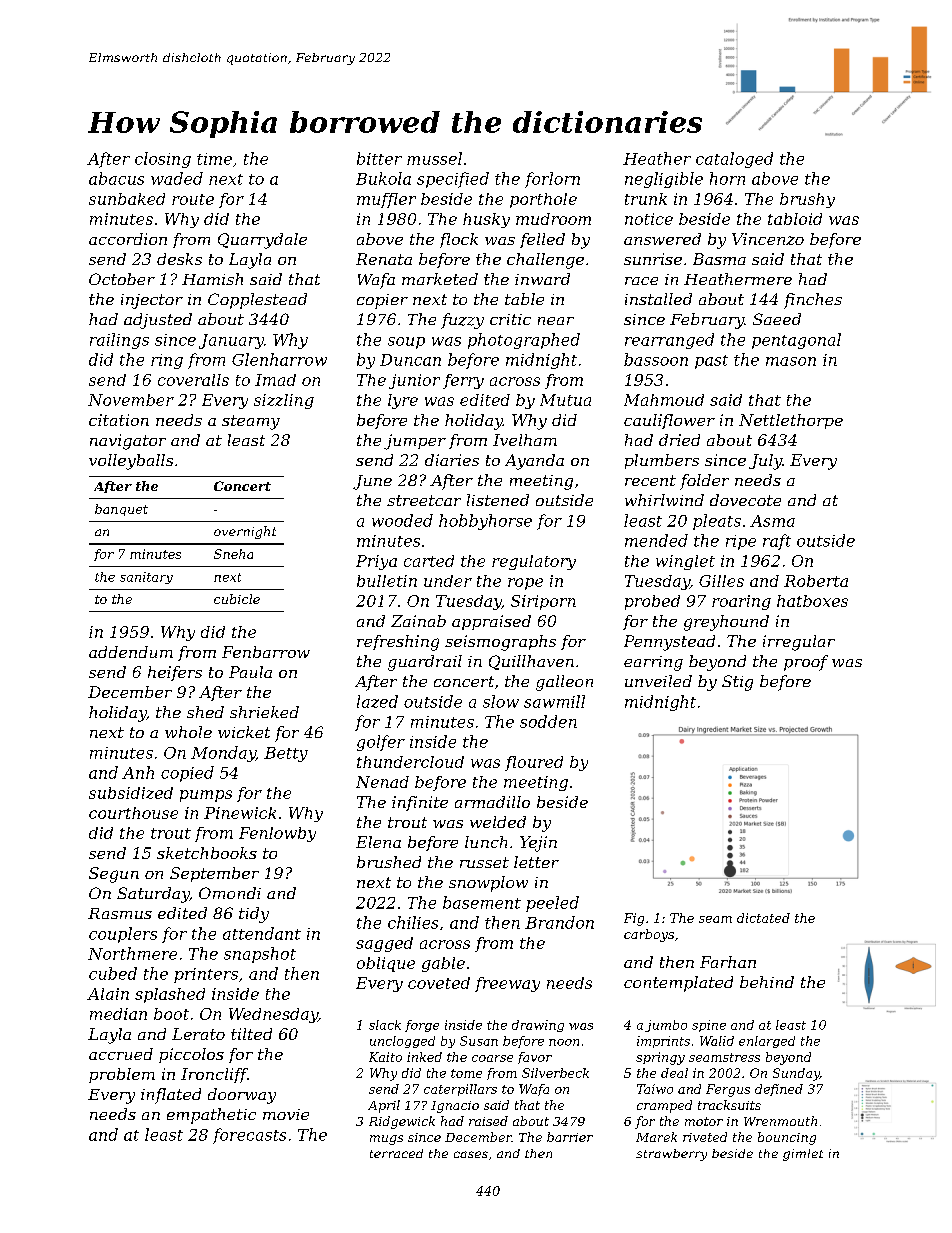 This screenshot has width=952, height=1233. Describe the element at coordinates (734, 160) in the screenshot. I see `cataloged` at that location.
